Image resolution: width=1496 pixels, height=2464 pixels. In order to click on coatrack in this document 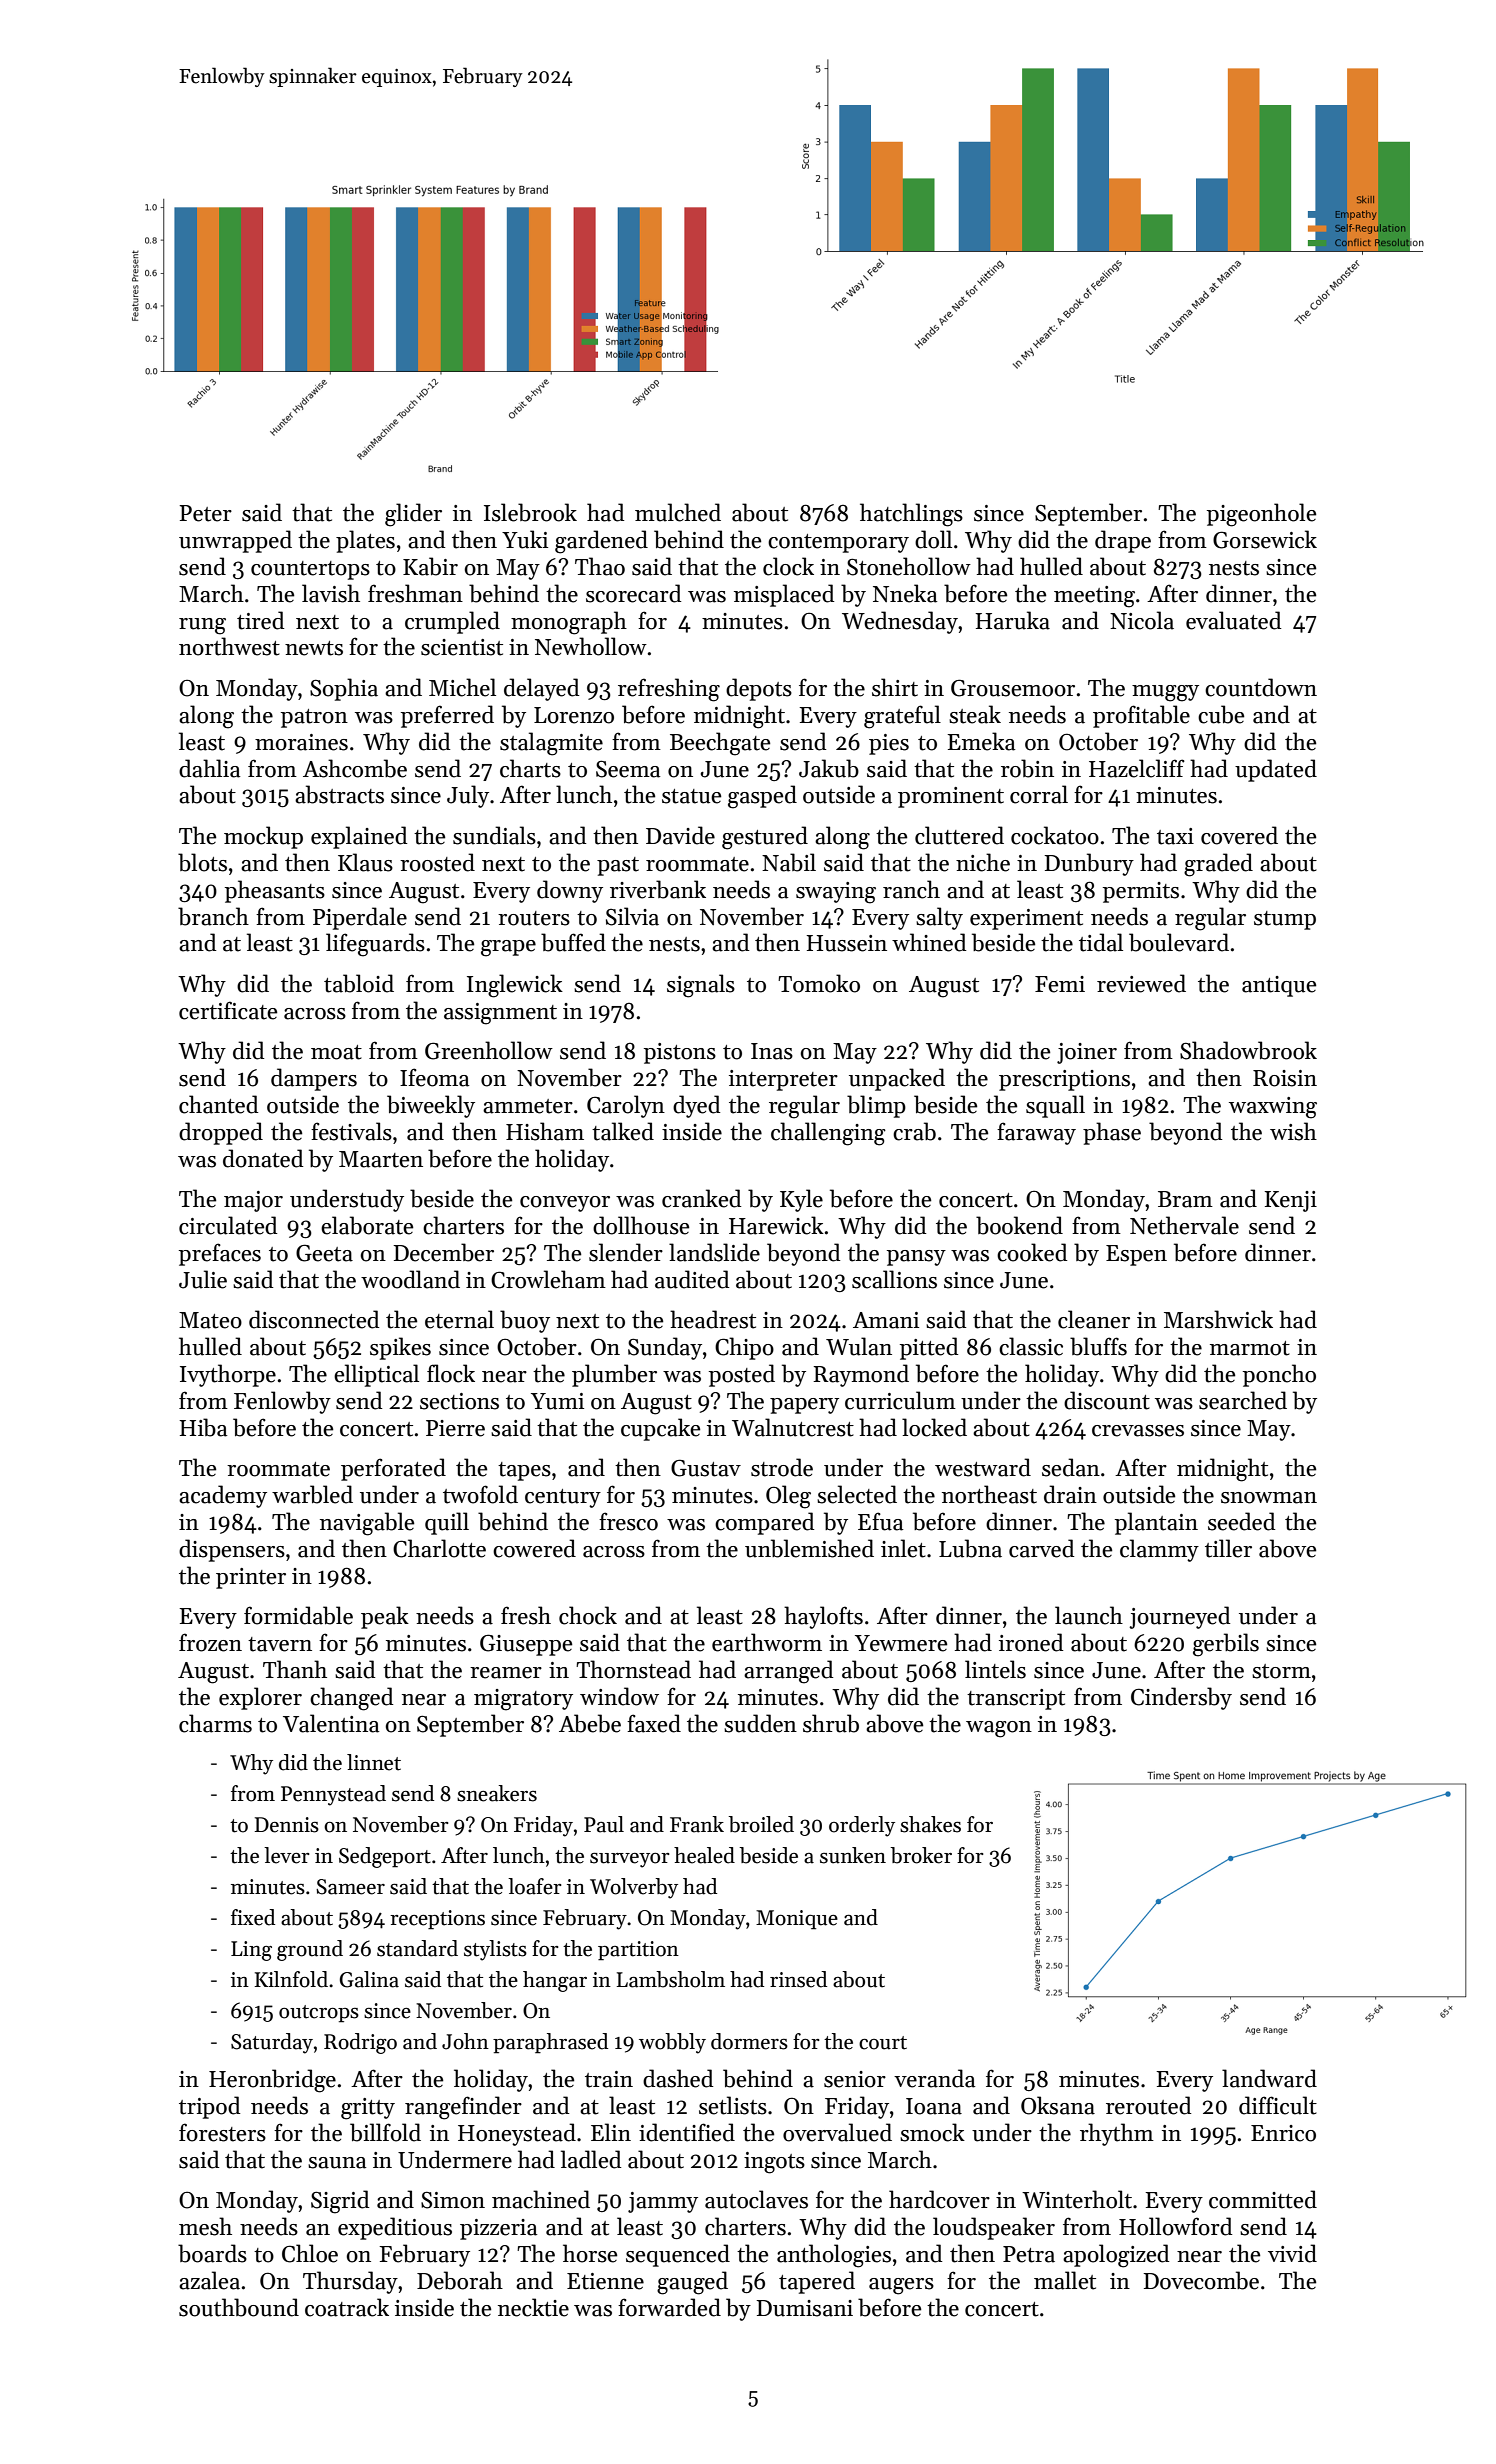, I will do `click(347, 2307)`.
